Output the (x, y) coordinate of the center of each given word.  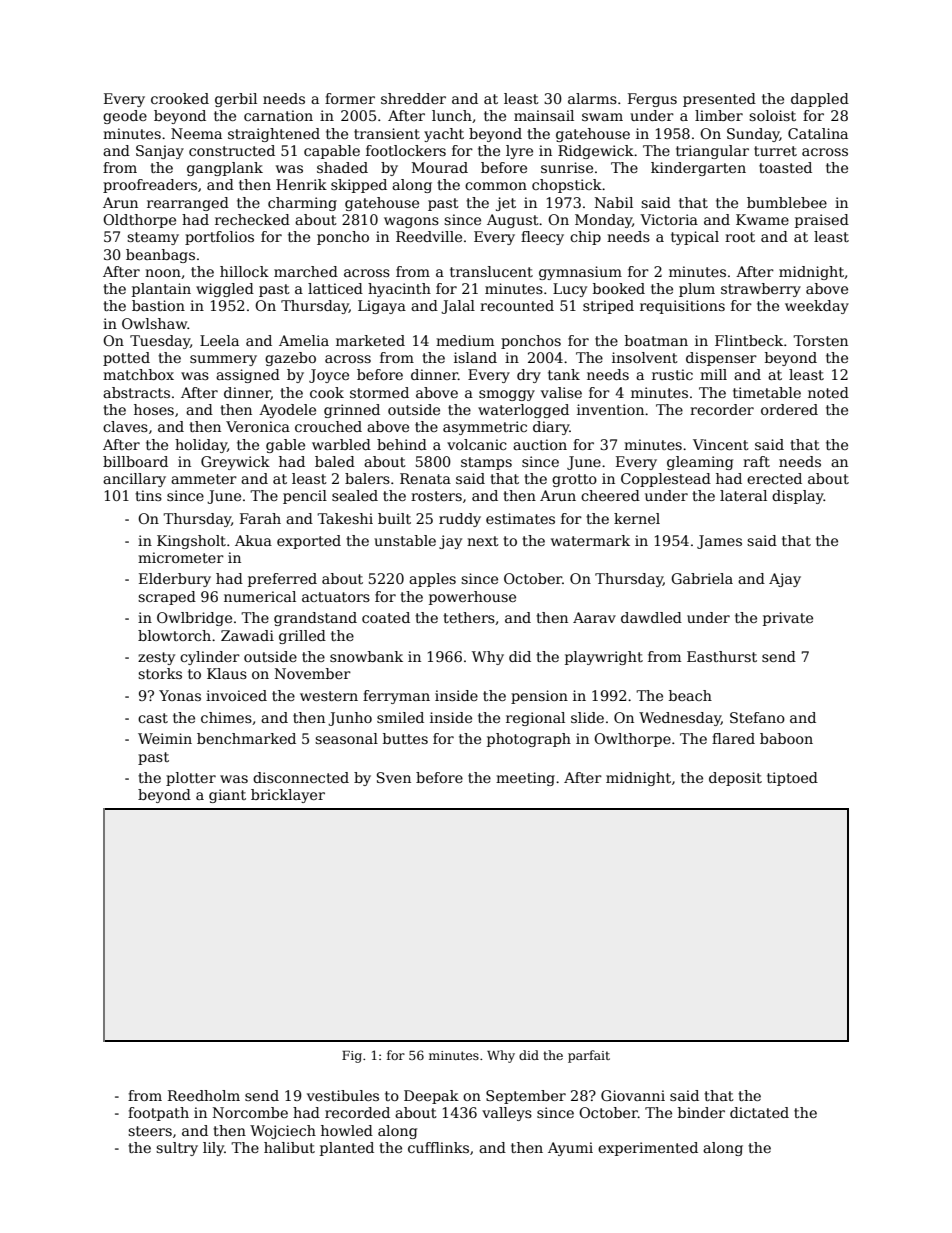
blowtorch (174, 635)
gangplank (225, 169)
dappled (820, 100)
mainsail (544, 115)
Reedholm (204, 1095)
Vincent (721, 444)
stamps (486, 463)
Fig (352, 1057)
